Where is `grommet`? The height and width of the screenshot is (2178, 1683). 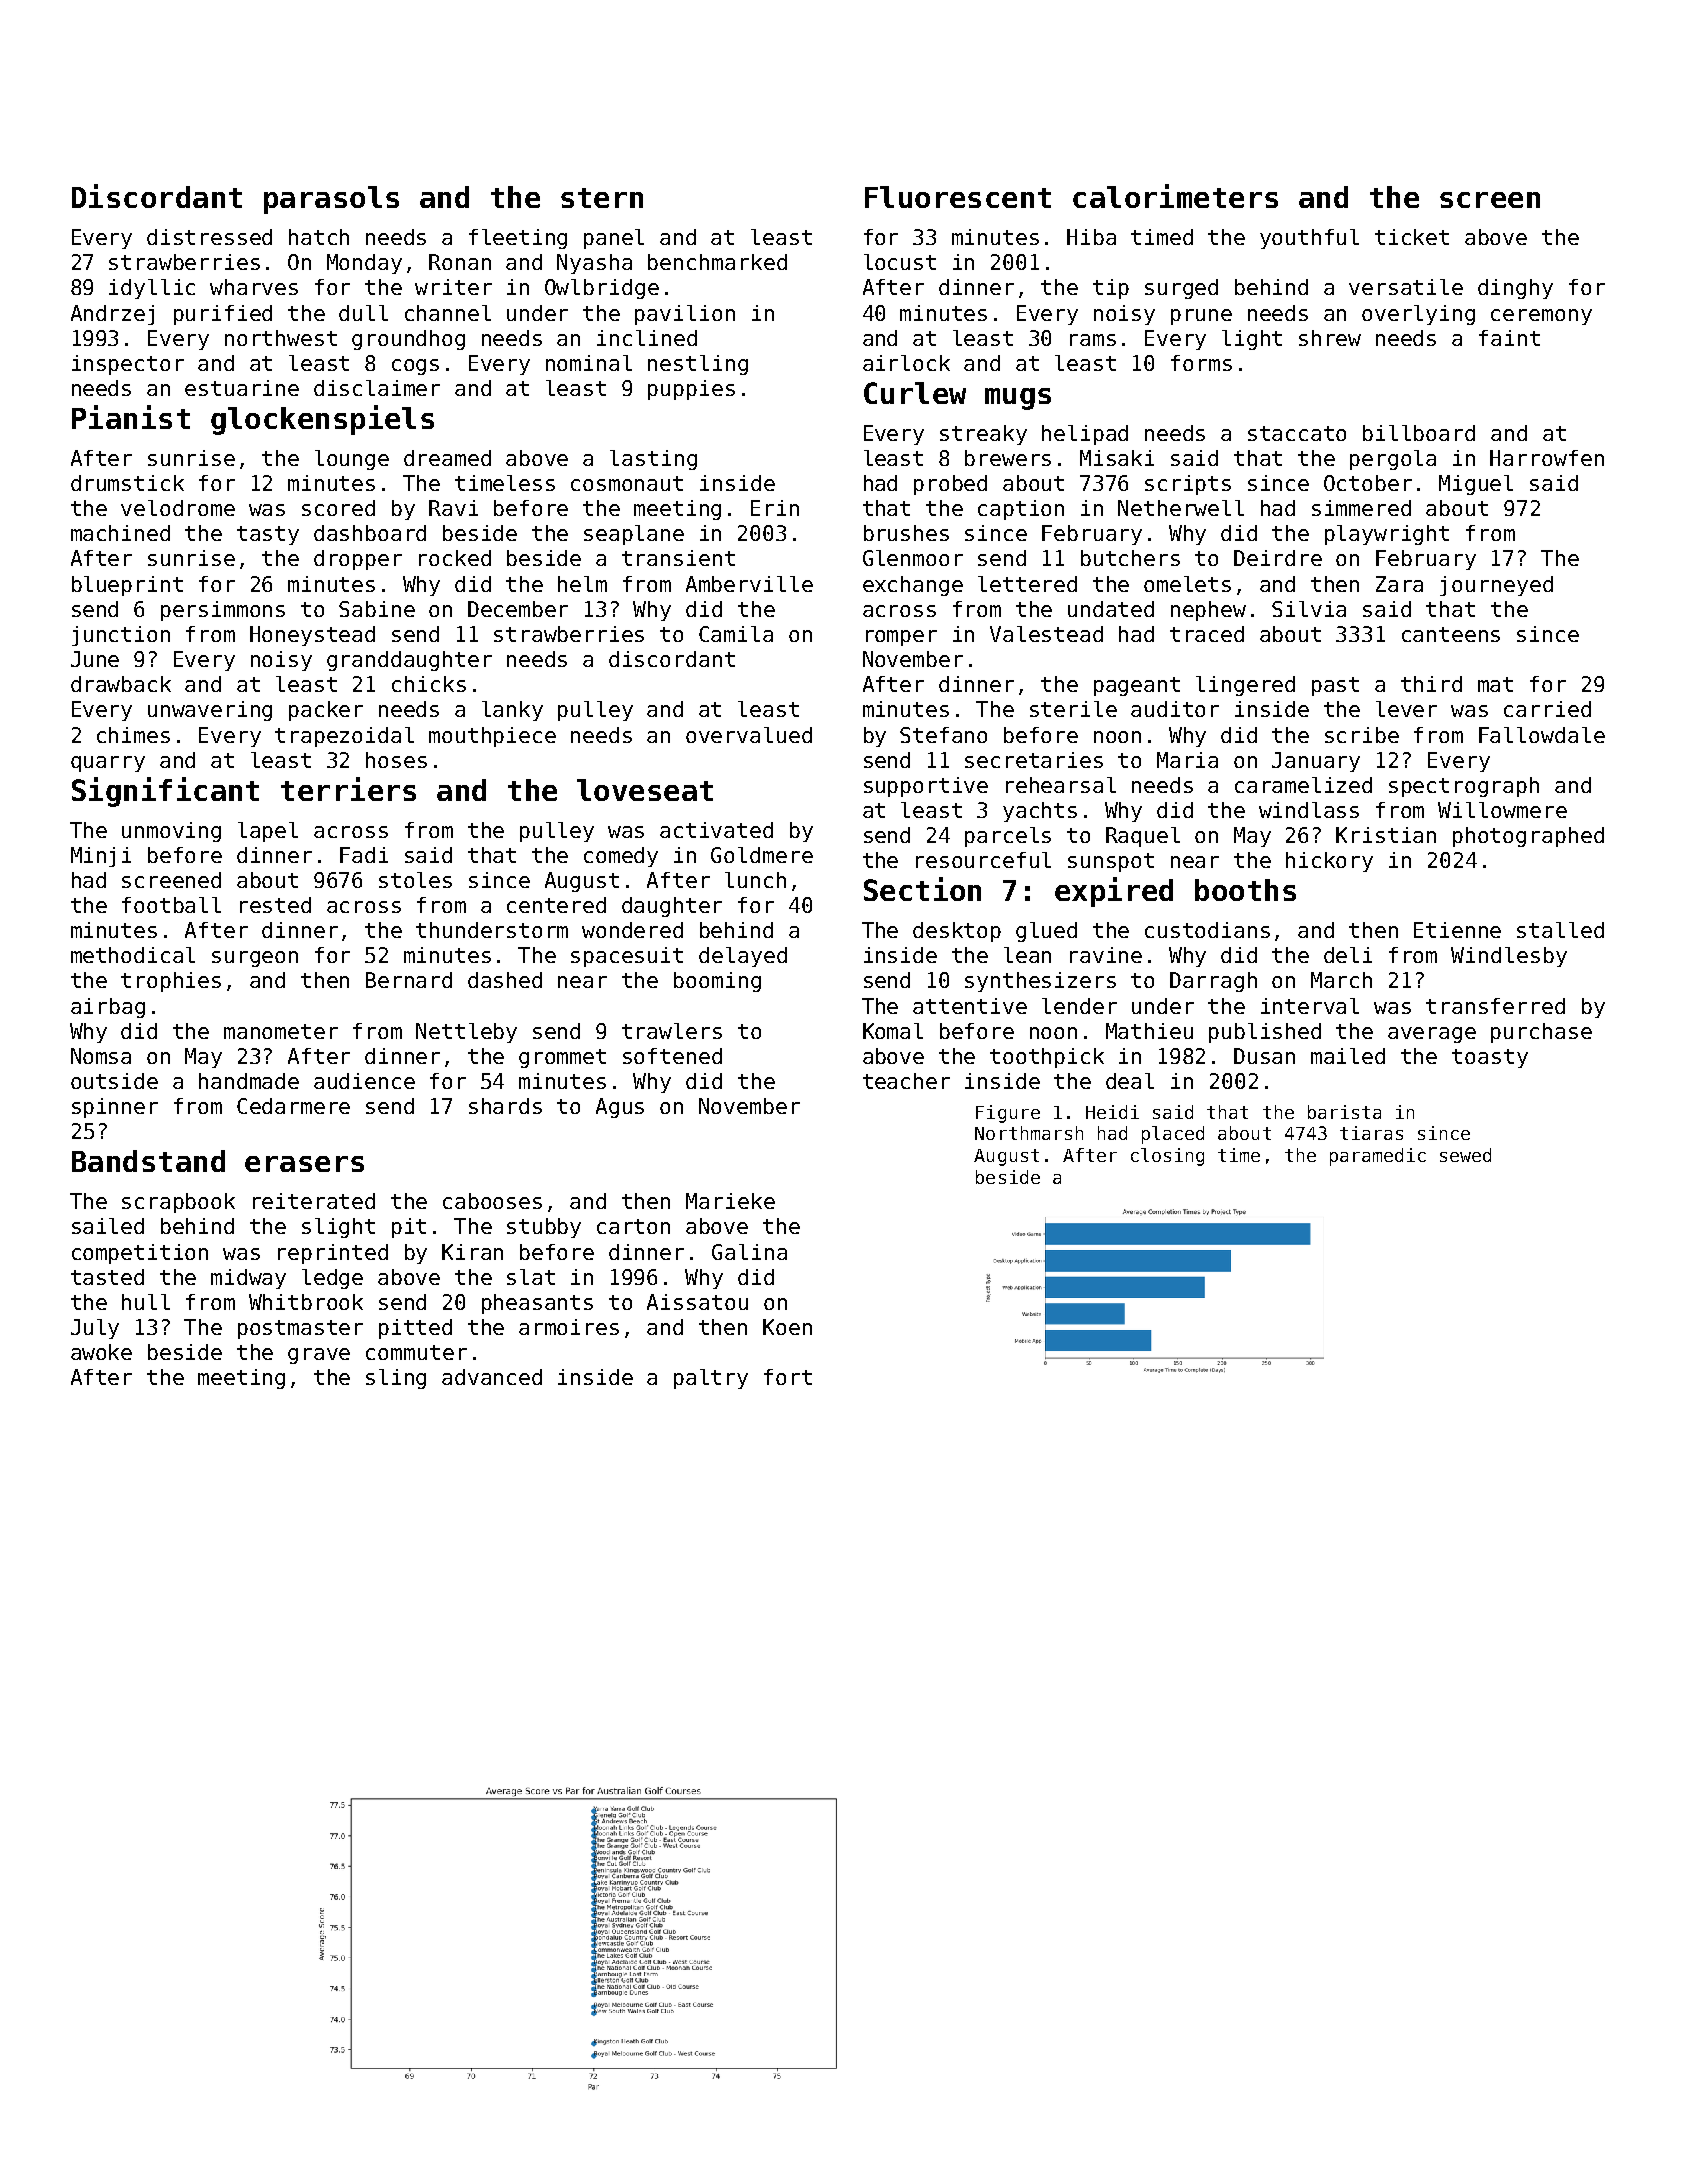
grommet is located at coordinates (562, 1058).
